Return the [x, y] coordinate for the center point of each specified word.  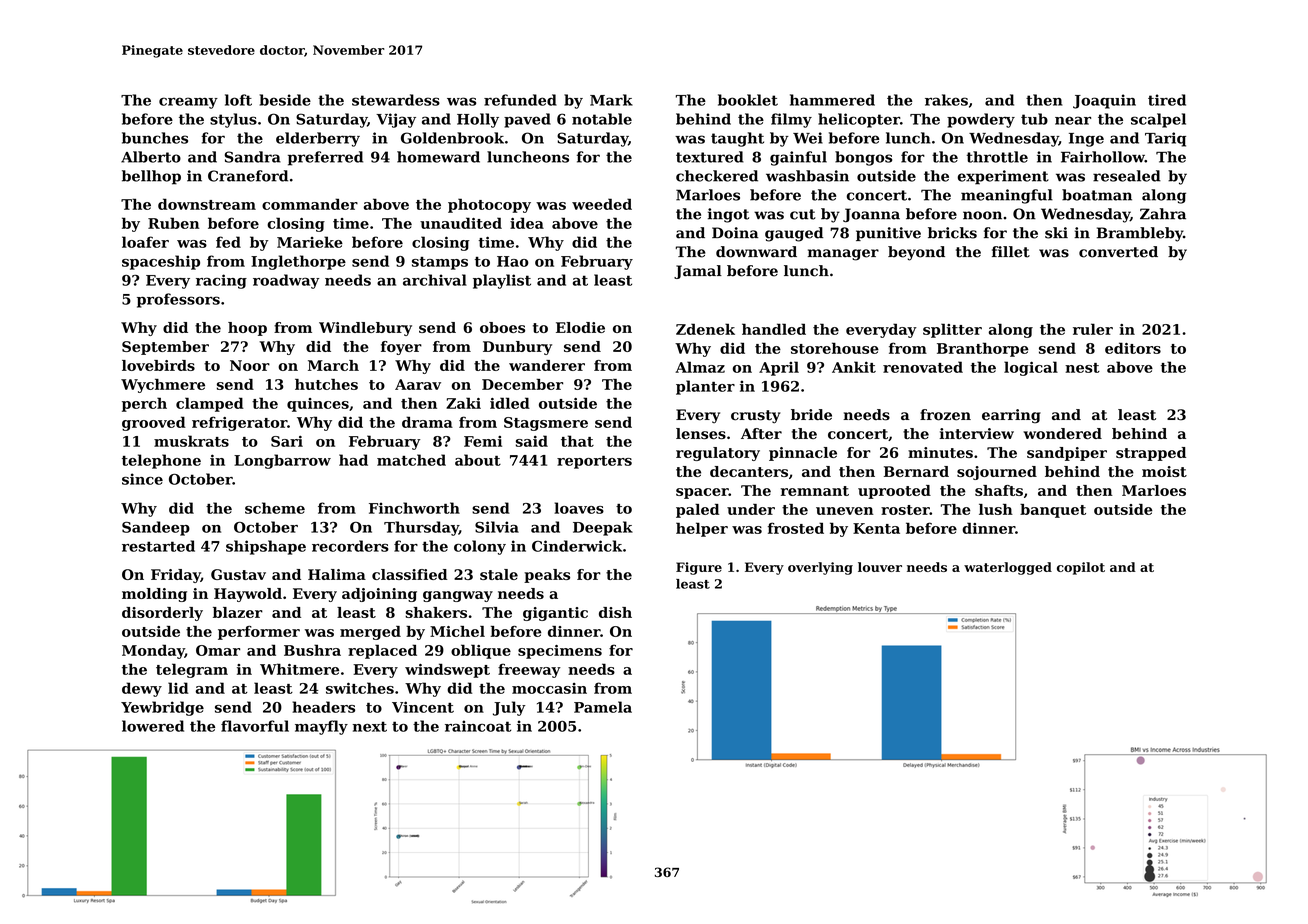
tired [1167, 100]
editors [1133, 348]
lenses [701, 433]
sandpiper [1067, 454]
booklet [748, 100]
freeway [529, 670]
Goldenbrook [452, 138]
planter [705, 387]
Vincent [423, 707]
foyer [401, 348]
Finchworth [414, 508]
